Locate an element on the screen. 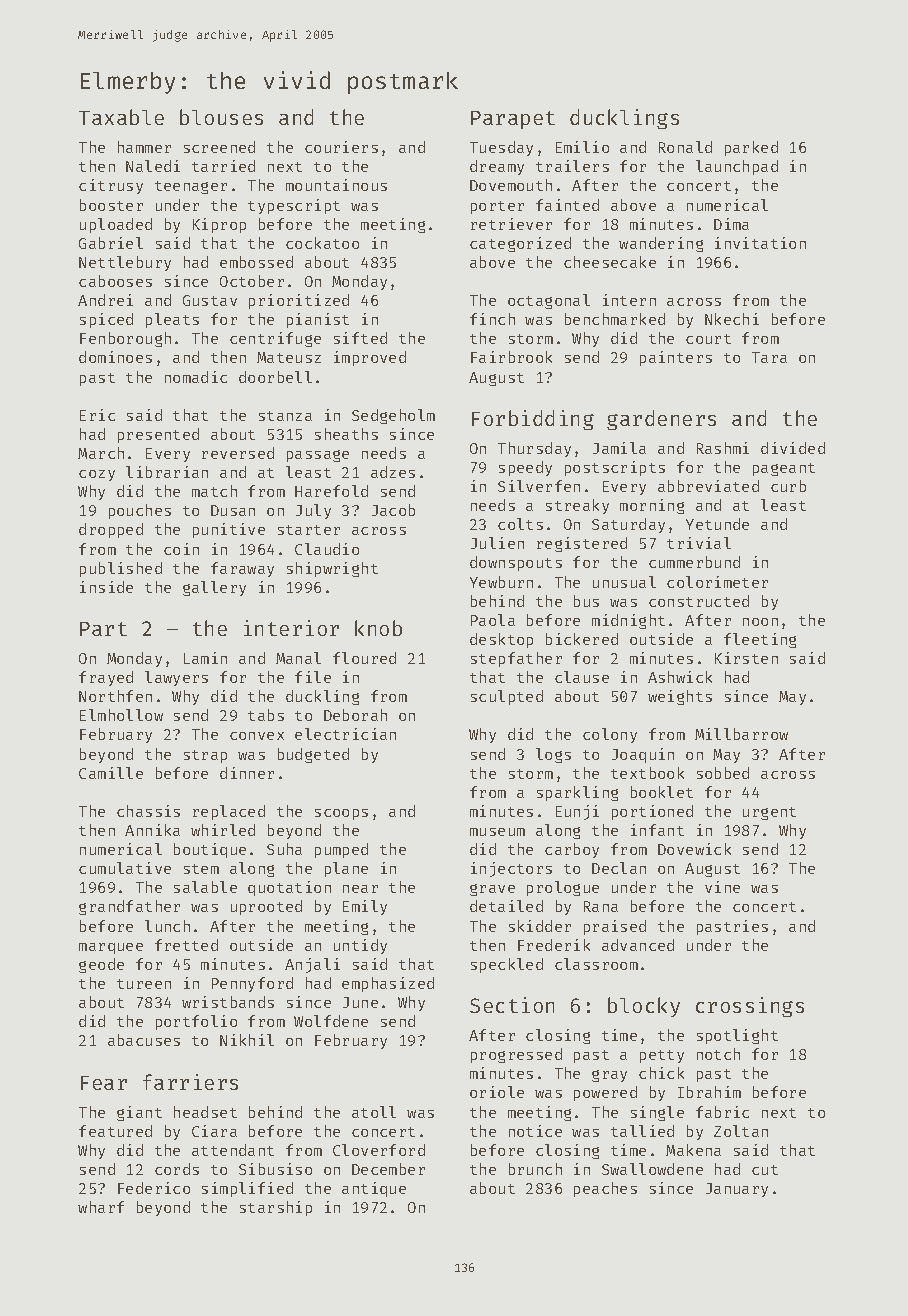 Image resolution: width=908 pixels, height=1316 pixels. match is located at coordinates (214, 491).
